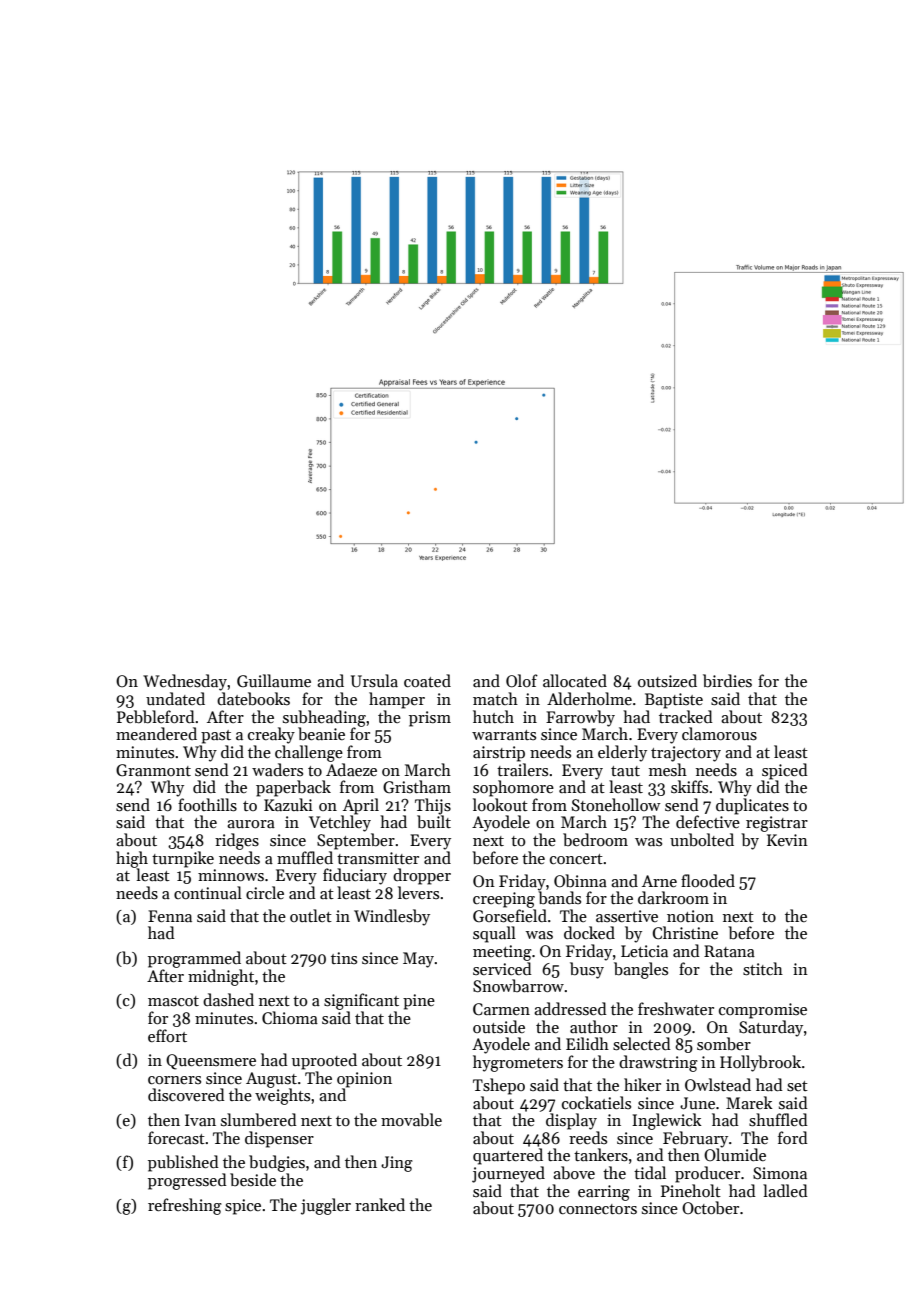  I want to click on past, so click(216, 737).
